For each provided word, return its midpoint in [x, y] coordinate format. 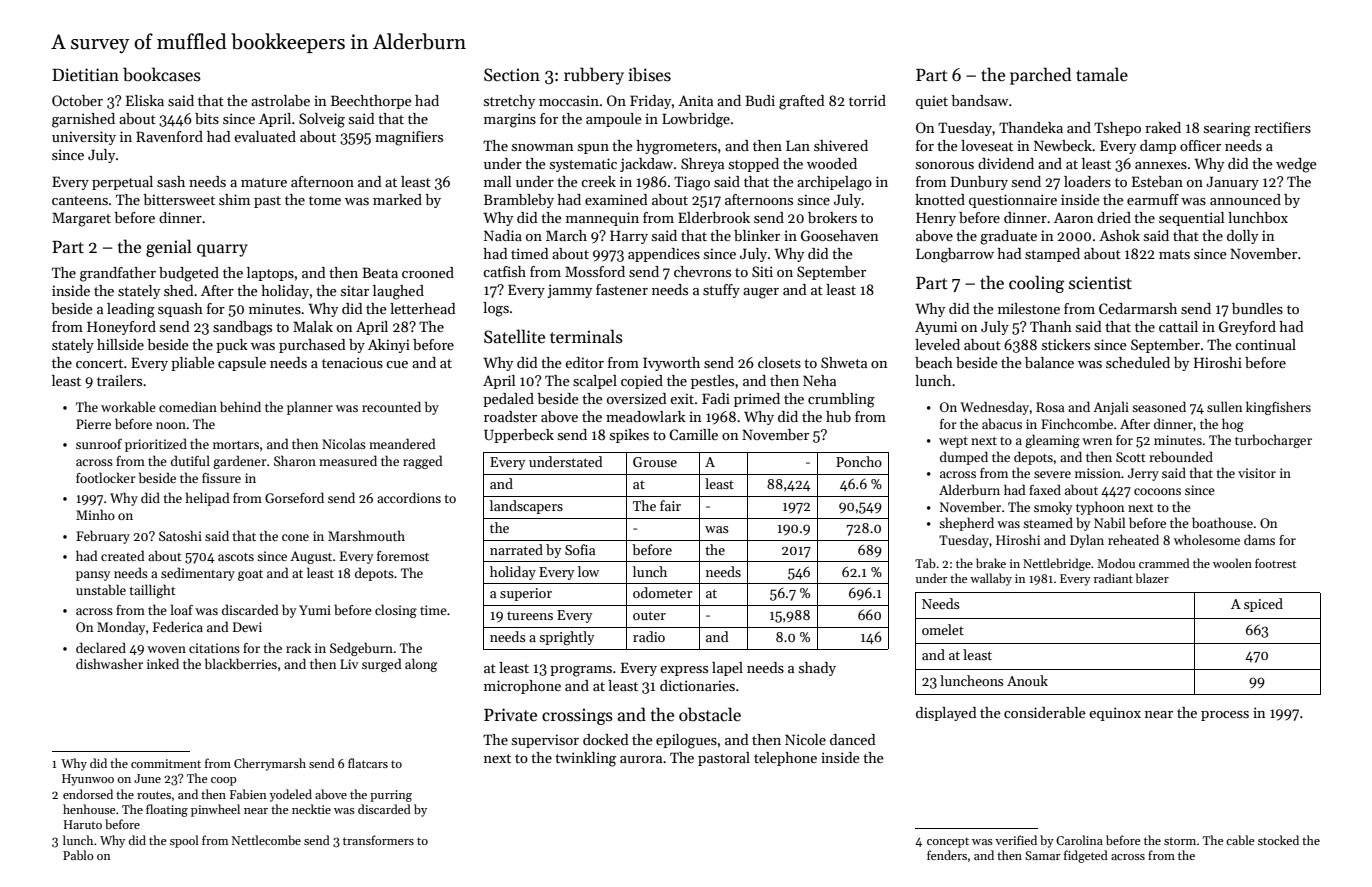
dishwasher [109, 663]
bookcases [162, 74]
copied [642, 382]
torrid [867, 100]
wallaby [991, 579]
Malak [313, 326]
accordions [409, 497]
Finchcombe [1077, 423]
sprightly [566, 638]
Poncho [859, 461]
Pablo [78, 855]
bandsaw [980, 100]
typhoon [1100, 508]
